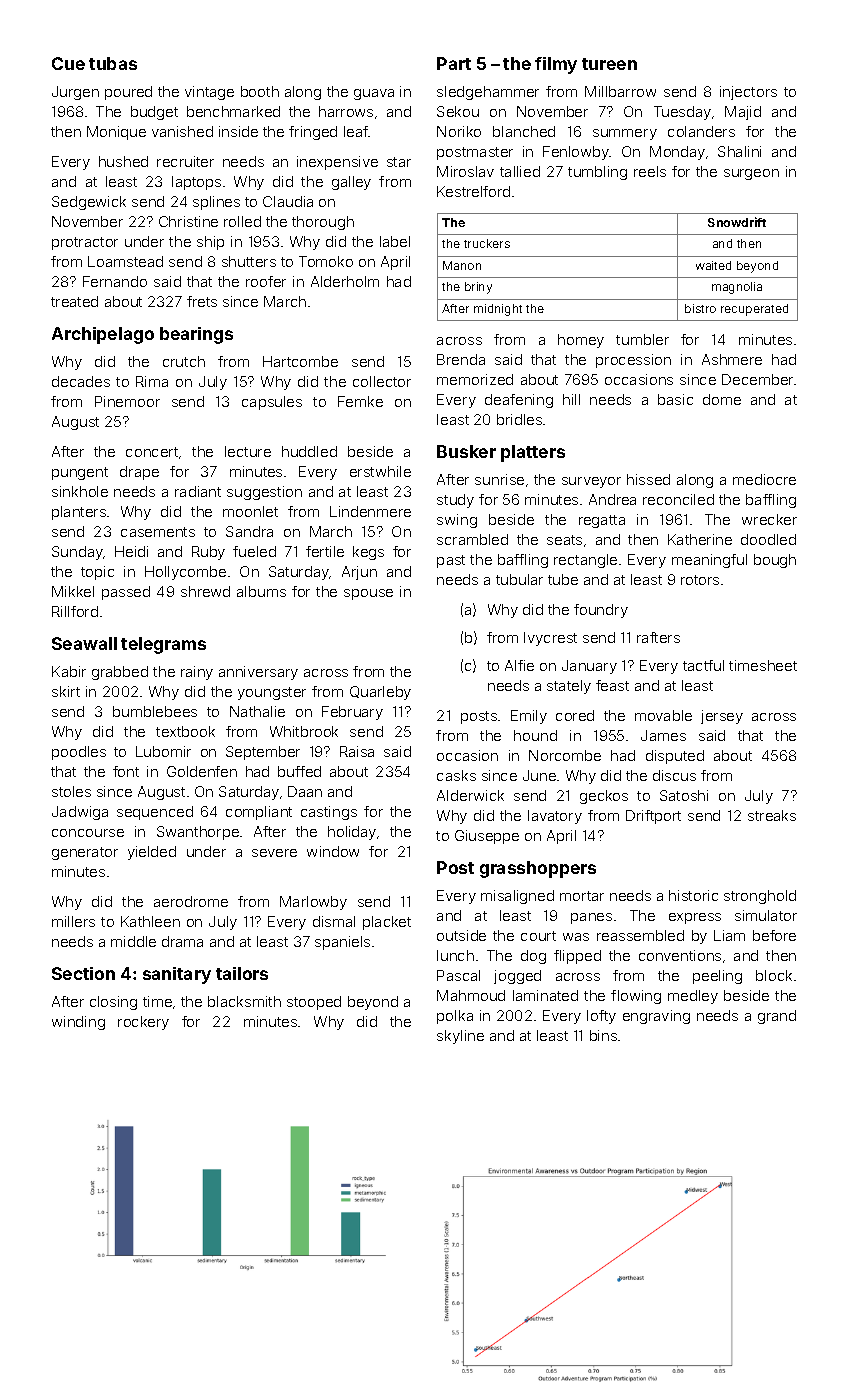 The image size is (849, 1400). Describe the element at coordinates (455, 1017) in the image. I see `polka` at that location.
